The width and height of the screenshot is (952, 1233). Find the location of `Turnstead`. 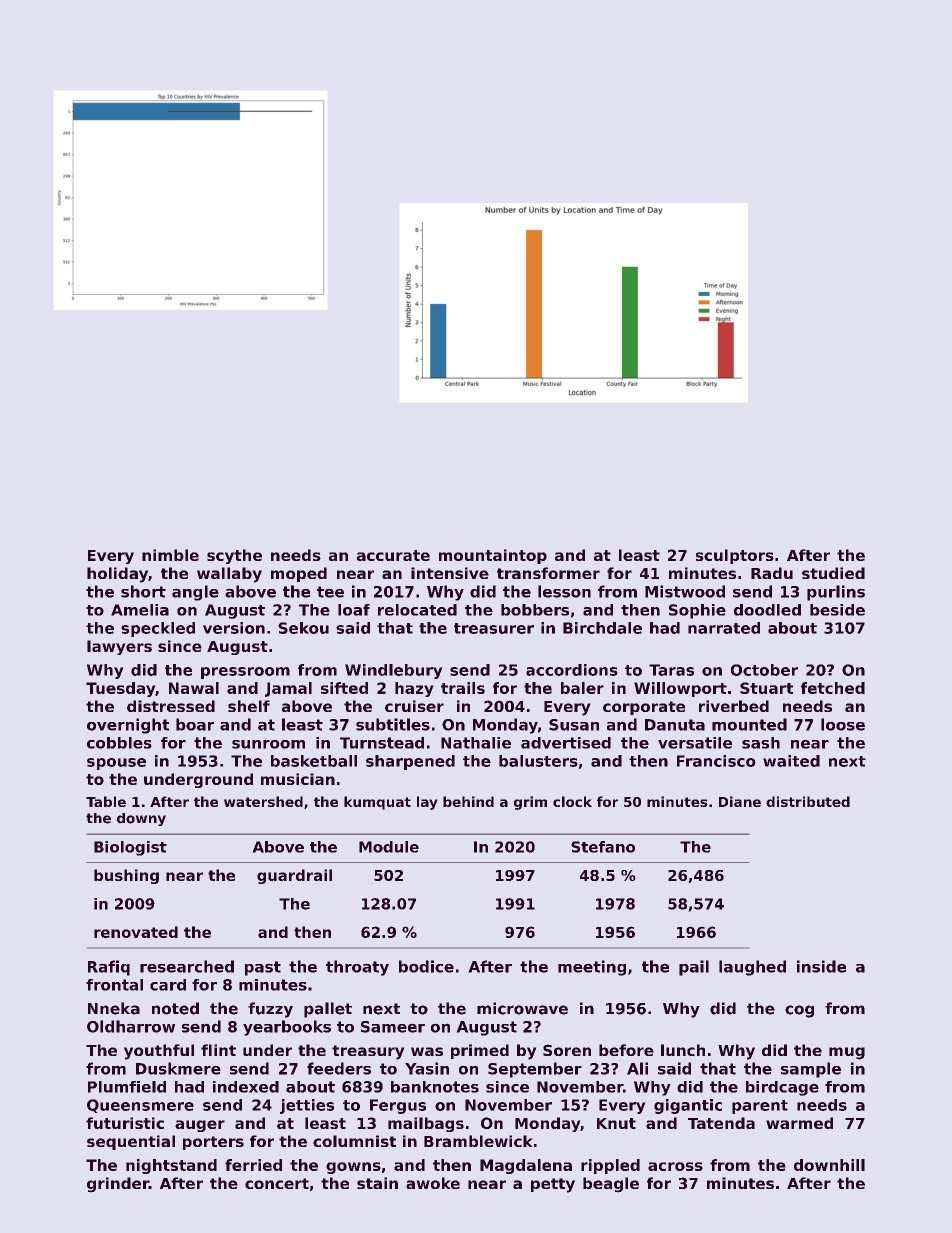

Turnstead is located at coordinates (382, 743).
